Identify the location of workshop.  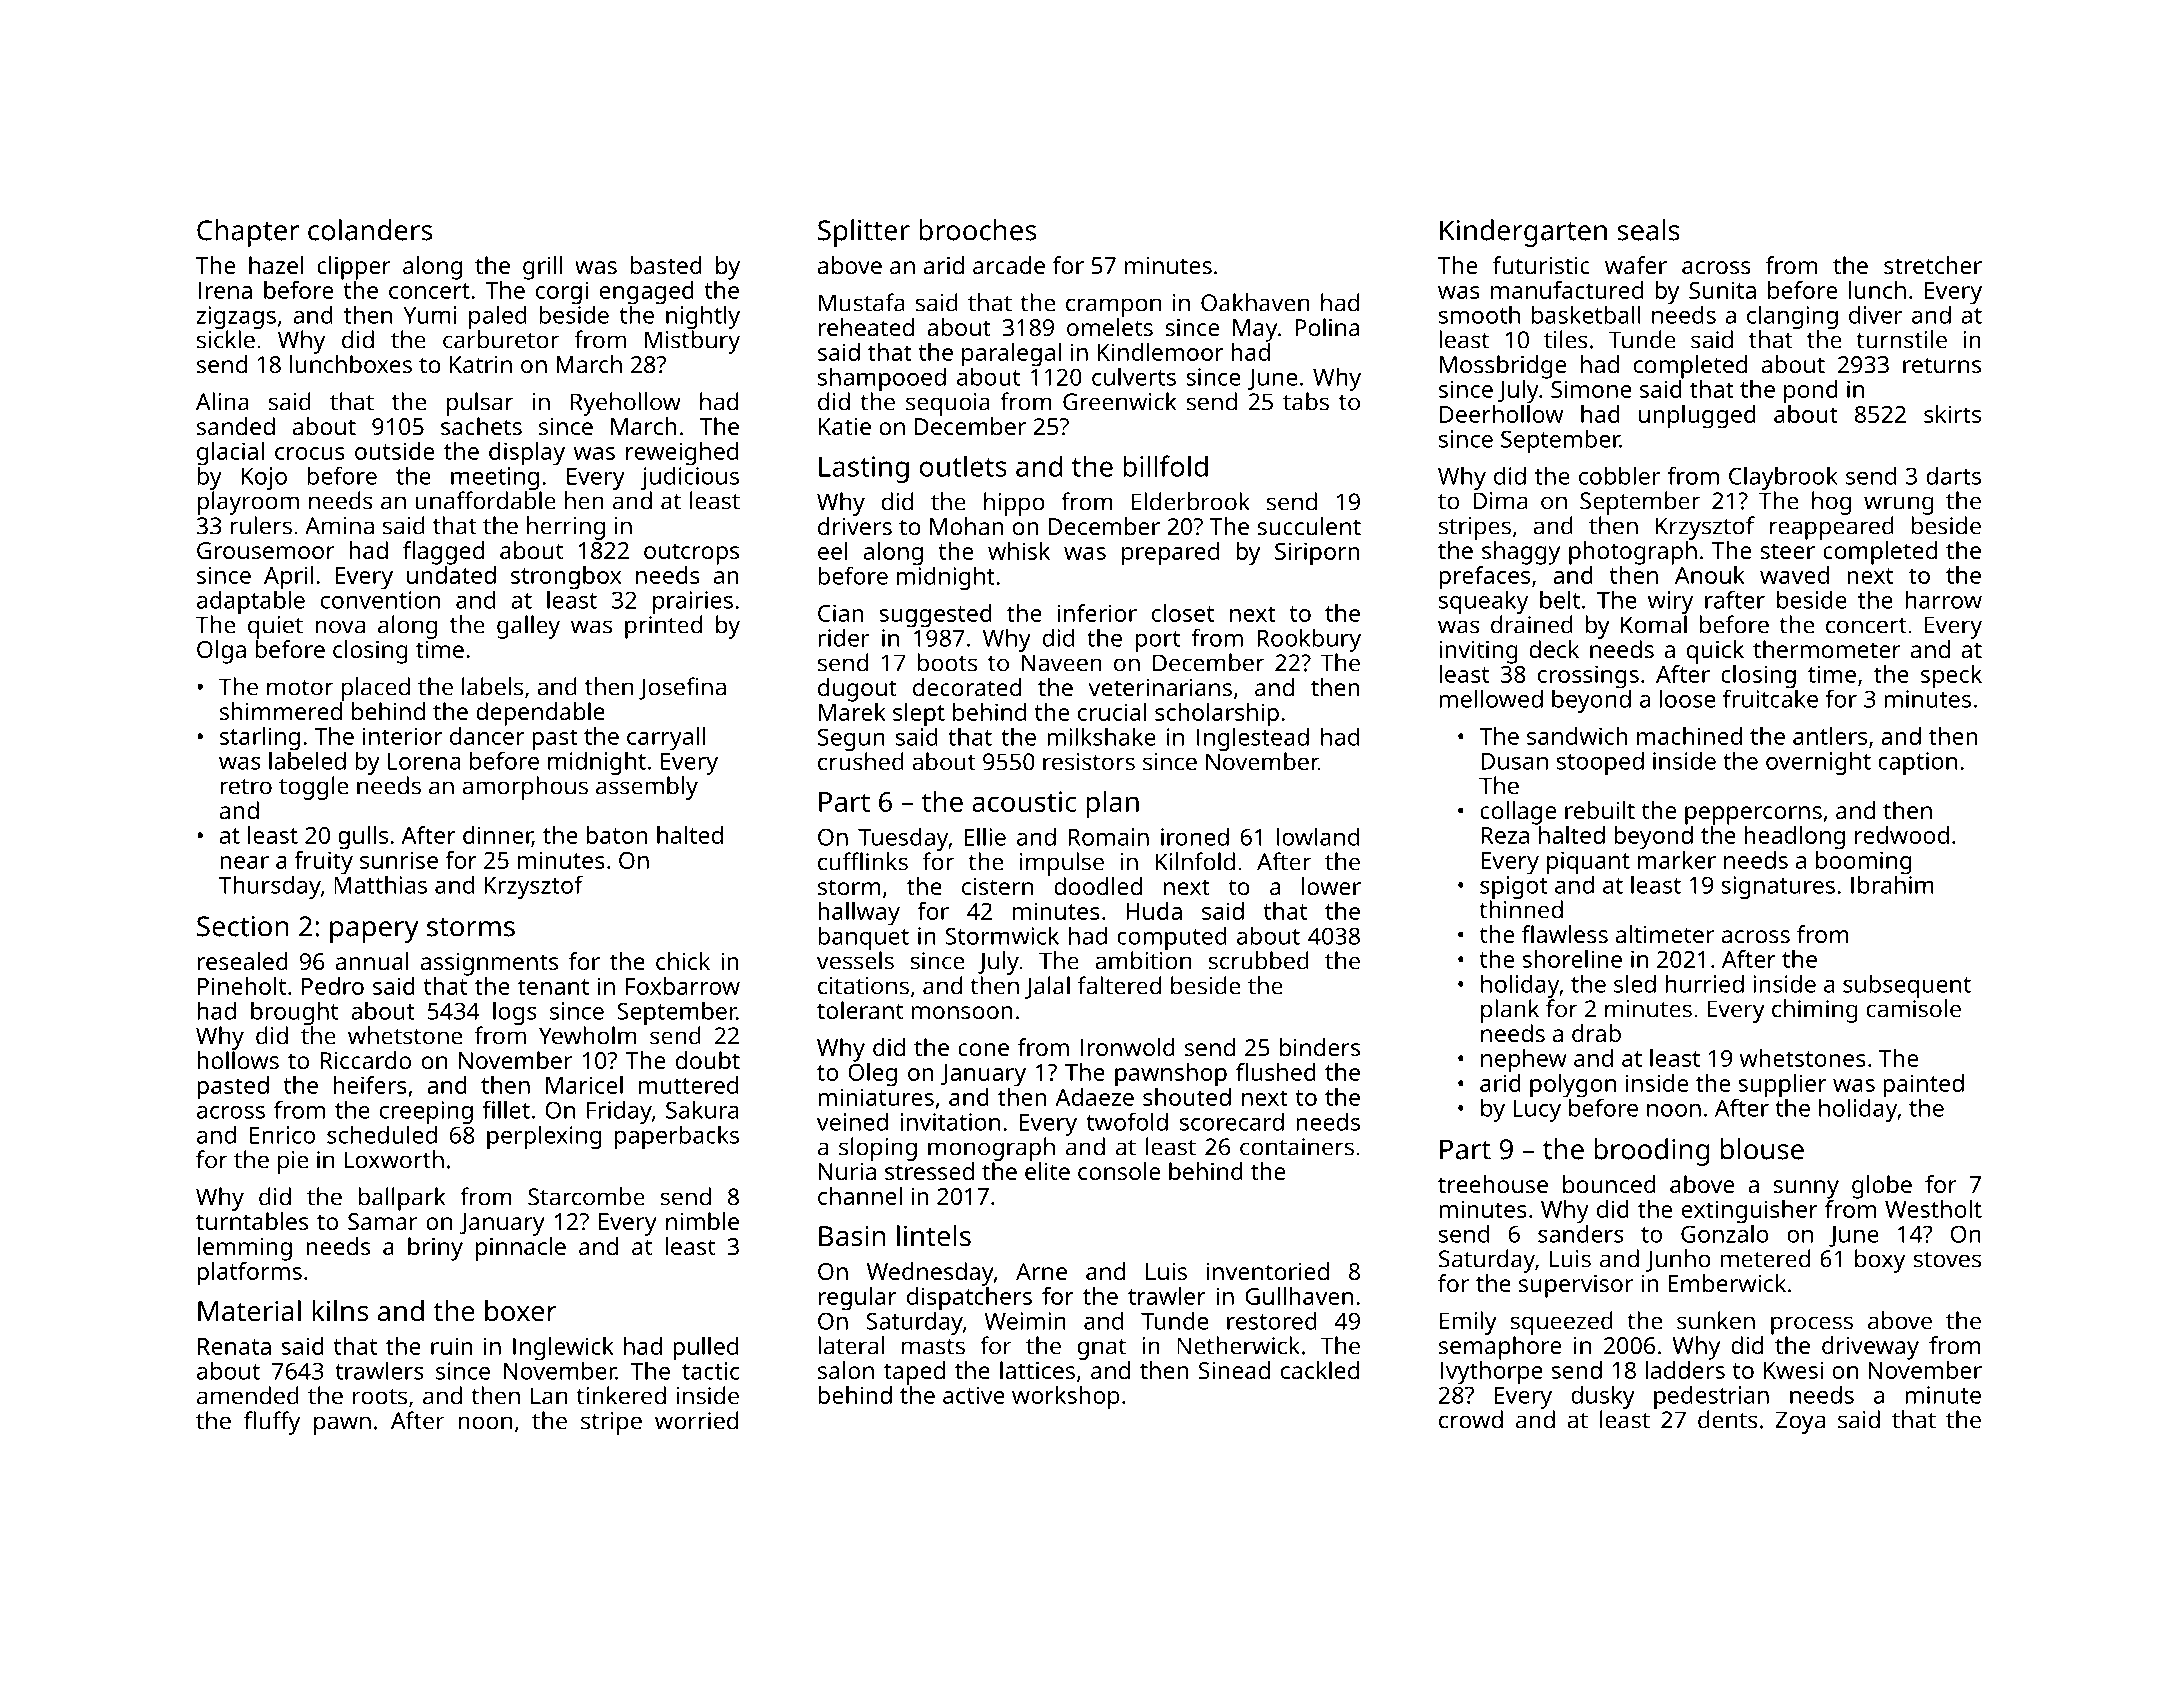
(1066, 1398).
